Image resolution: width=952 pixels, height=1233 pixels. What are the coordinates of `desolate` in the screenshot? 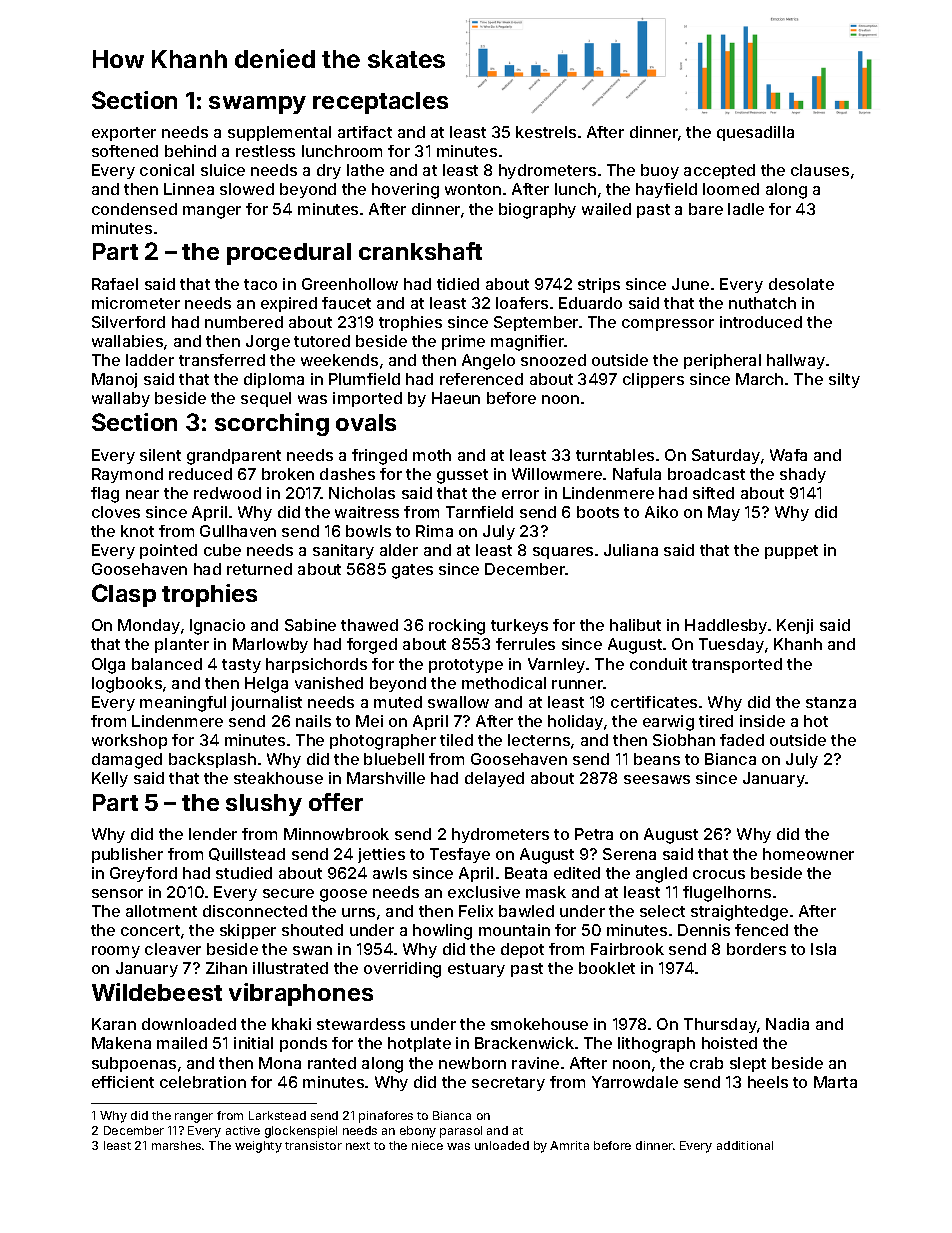 It's located at (801, 284).
